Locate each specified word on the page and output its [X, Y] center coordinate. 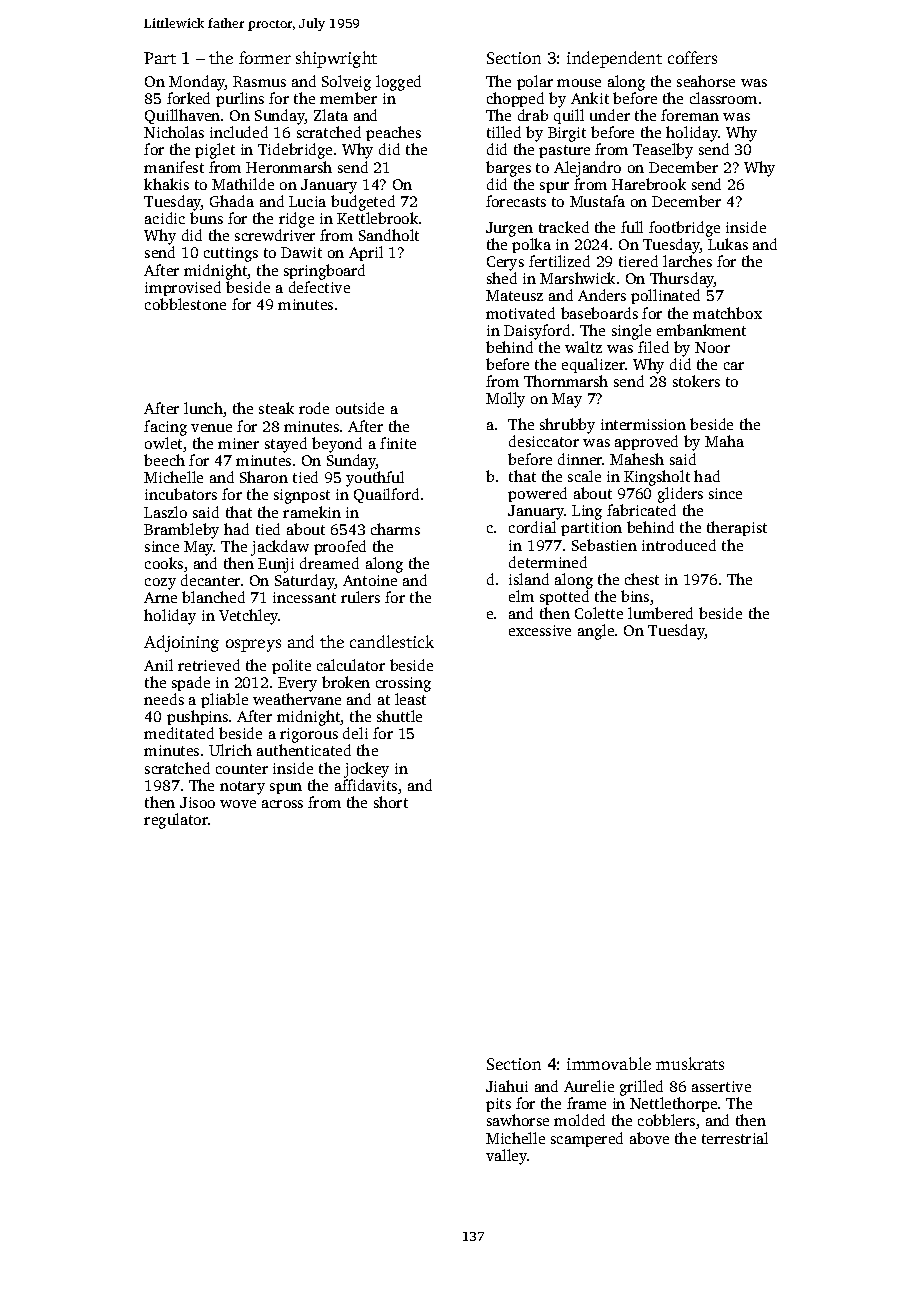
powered [537, 494]
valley [507, 1157]
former [265, 57]
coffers [692, 57]
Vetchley [249, 617]
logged [398, 83]
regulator [176, 821]
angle [596, 632]
